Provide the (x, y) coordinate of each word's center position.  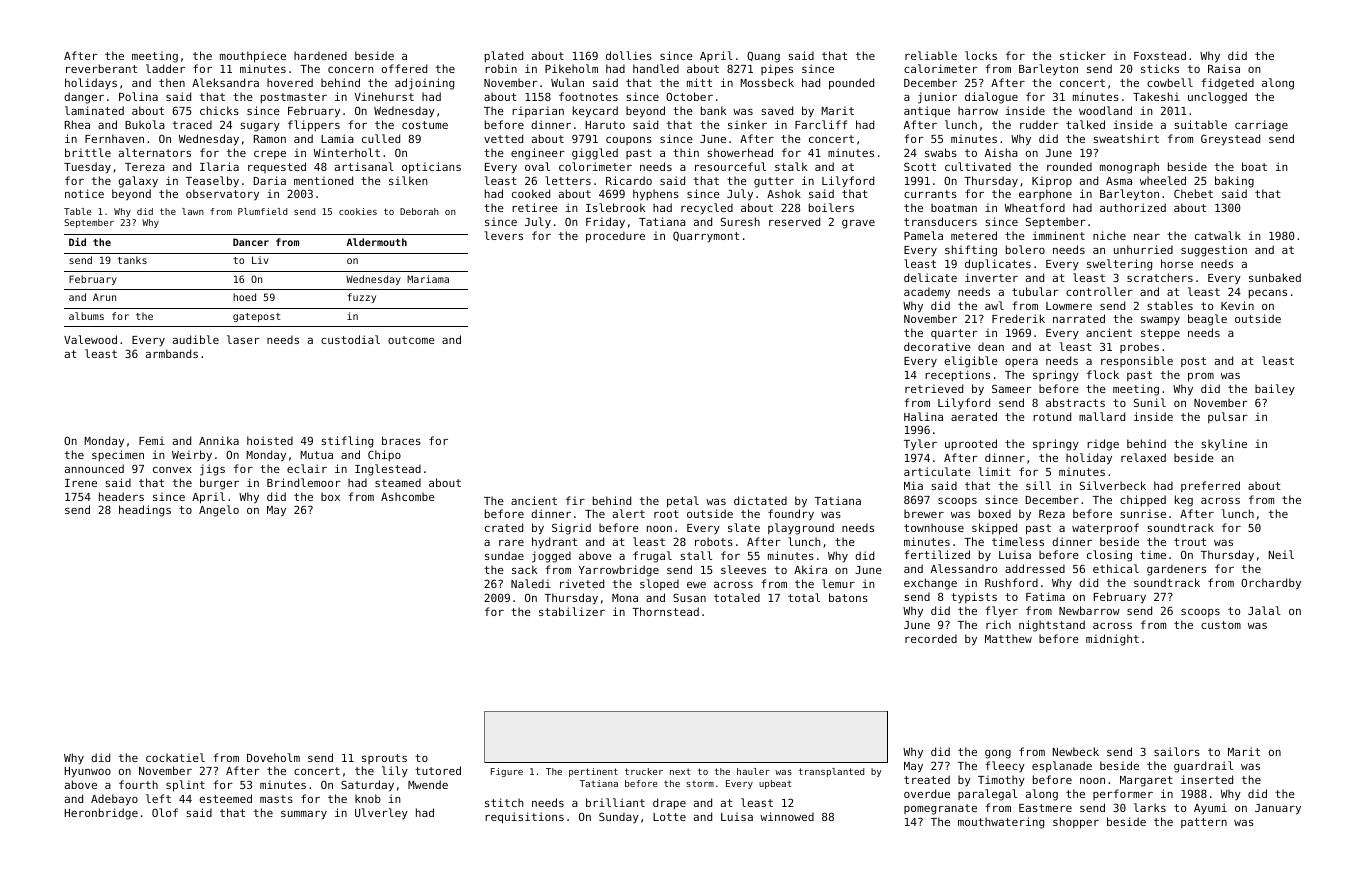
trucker (644, 771)
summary (304, 815)
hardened (320, 55)
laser (243, 339)
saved (777, 110)
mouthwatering (1001, 823)
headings (145, 511)
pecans (1268, 294)
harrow (978, 110)
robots (714, 541)
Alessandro (964, 568)
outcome (411, 340)
